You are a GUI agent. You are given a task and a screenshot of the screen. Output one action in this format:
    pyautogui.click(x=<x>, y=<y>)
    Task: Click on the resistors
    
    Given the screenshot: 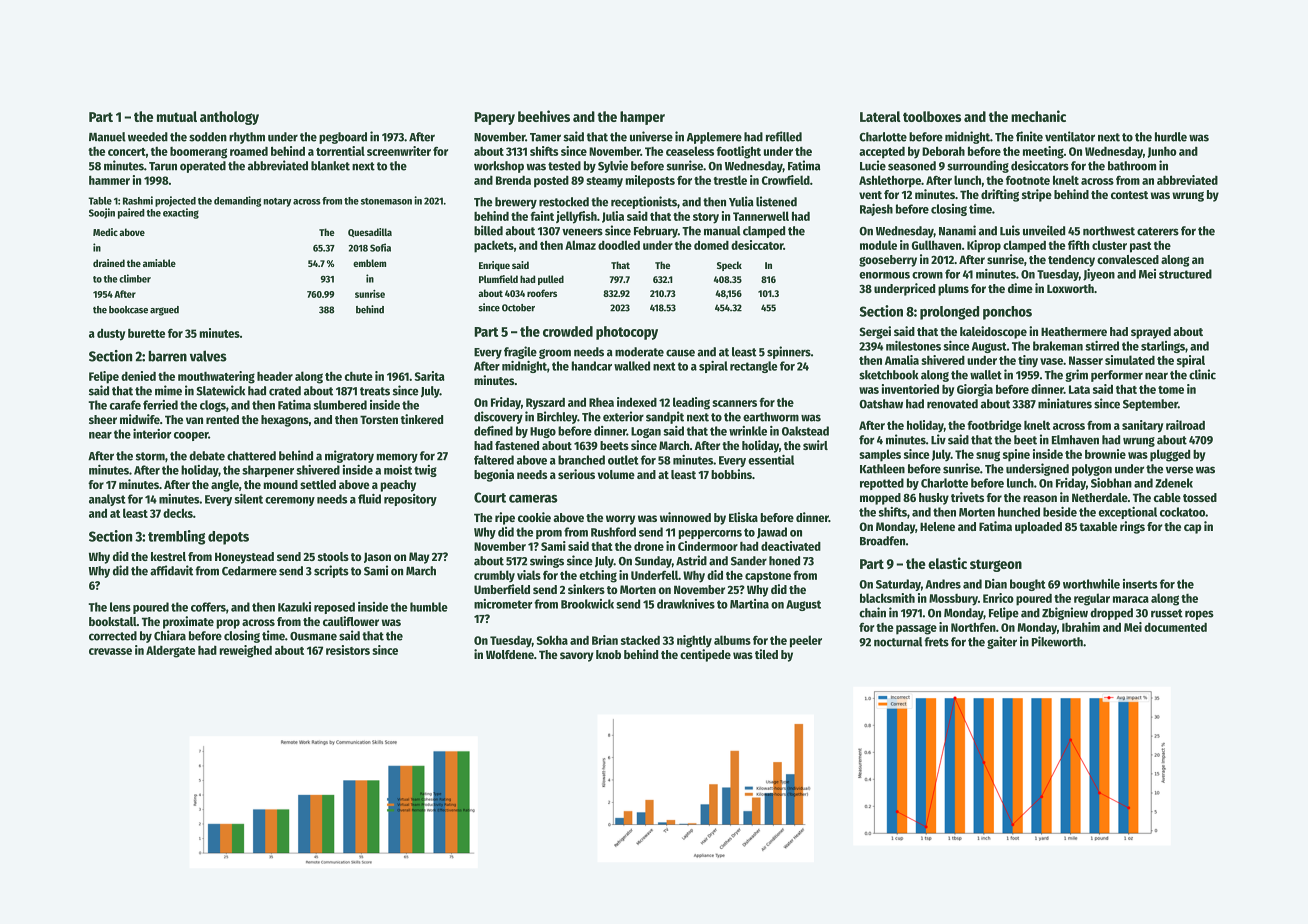 What is the action you would take?
    pyautogui.click(x=348, y=650)
